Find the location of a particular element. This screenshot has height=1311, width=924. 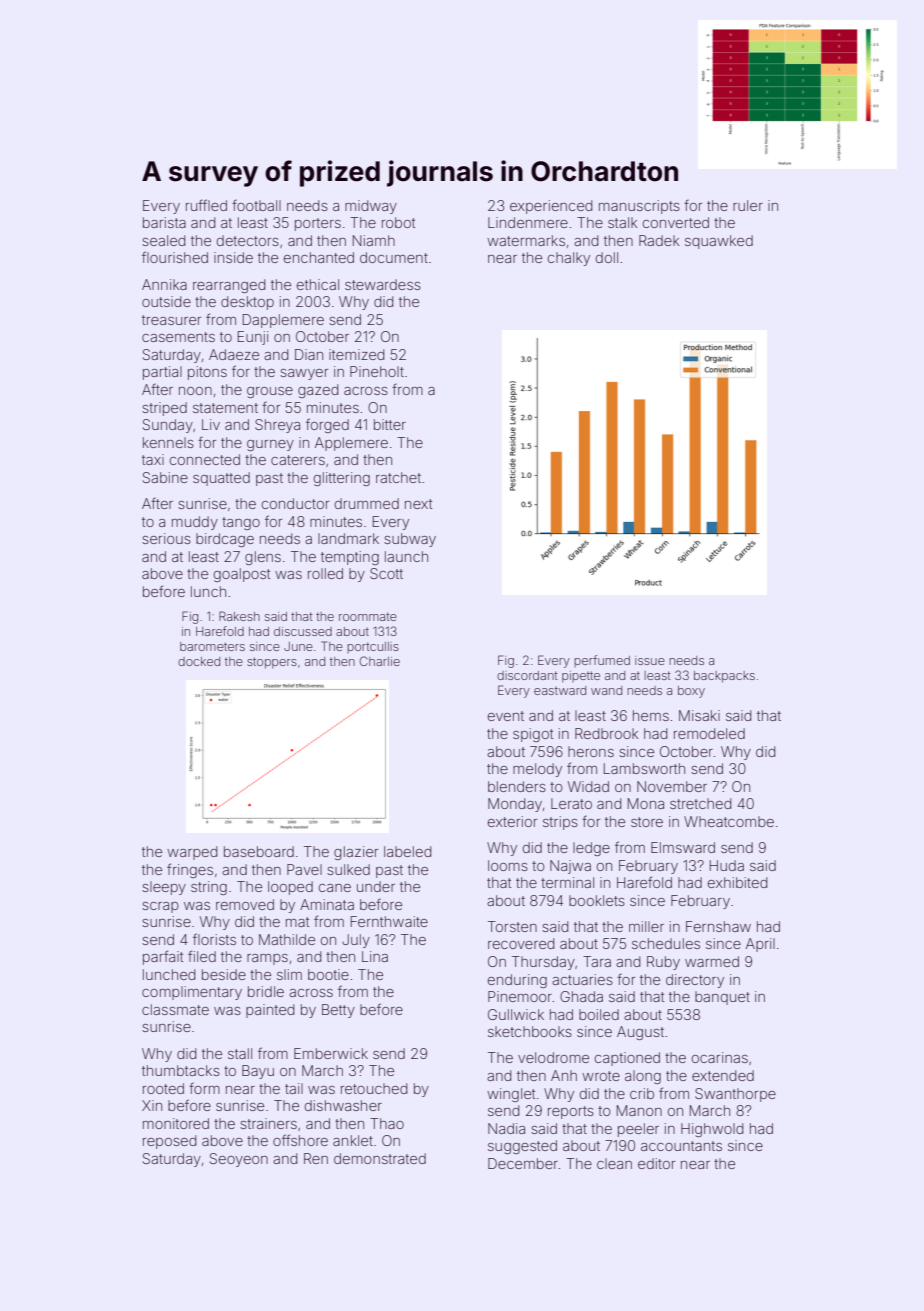

doll is located at coordinates (607, 257).
